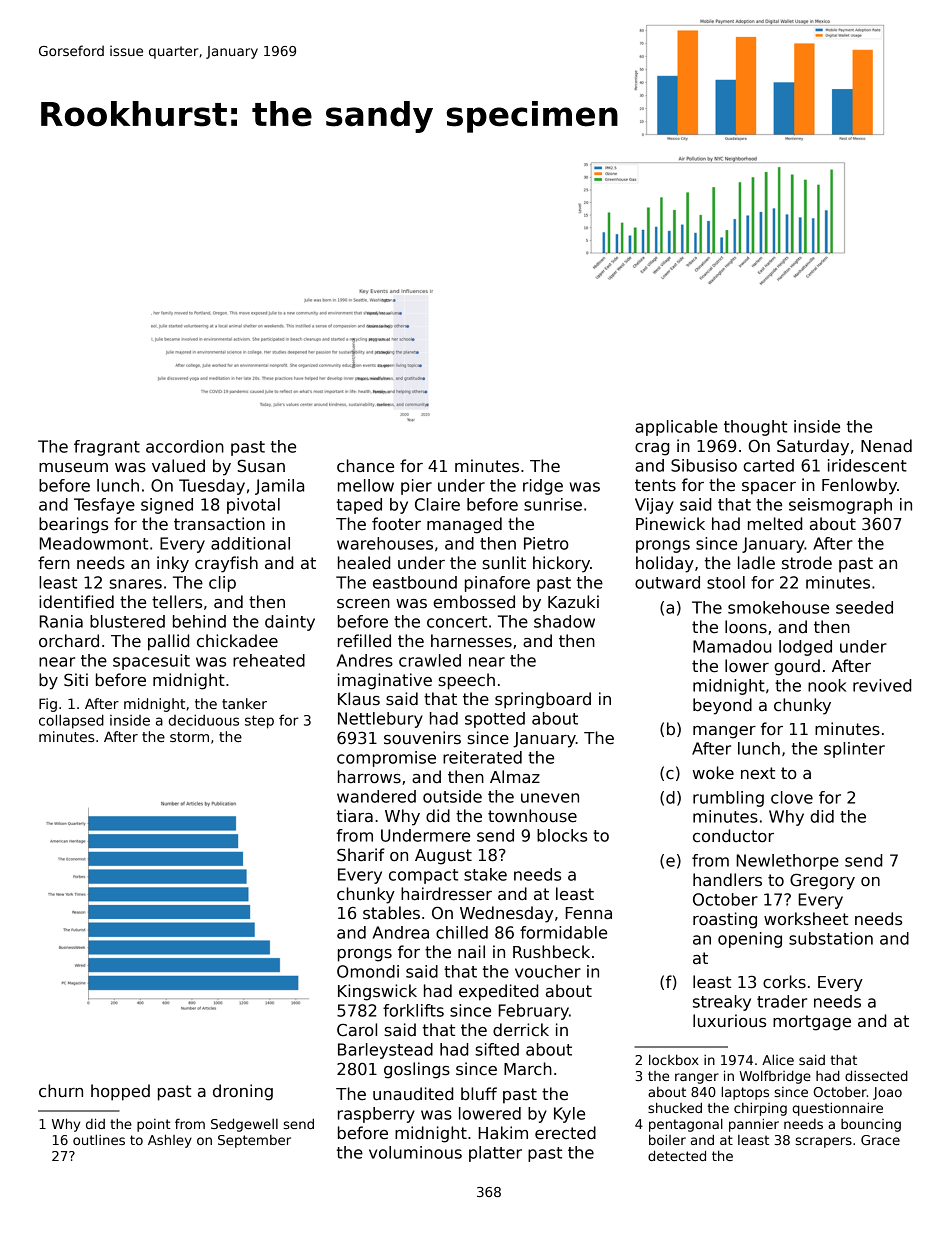  What do you see at coordinates (391, 913) in the image?
I see `stables` at bounding box center [391, 913].
